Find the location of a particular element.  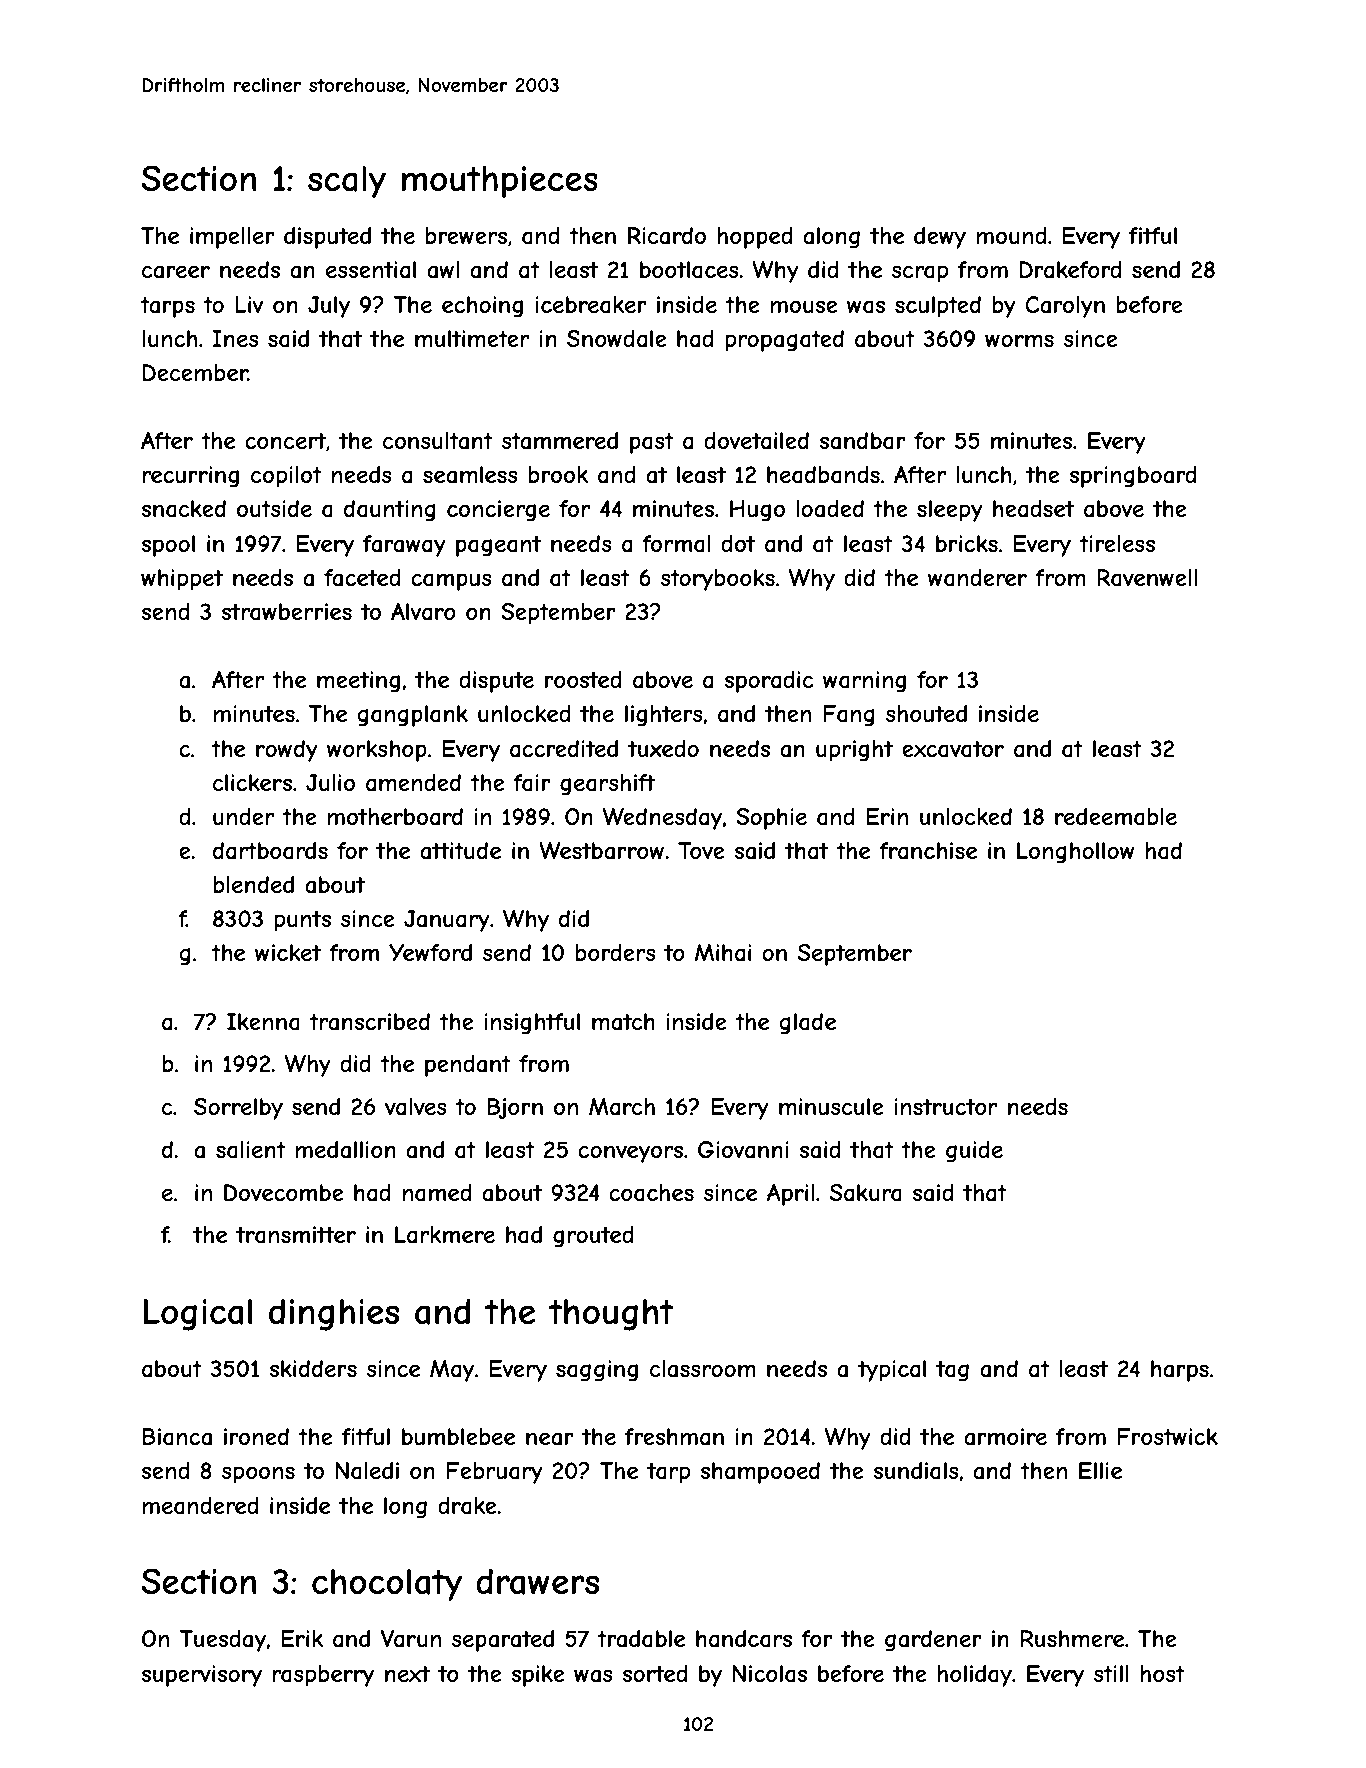

April is located at coordinates (791, 1195).
